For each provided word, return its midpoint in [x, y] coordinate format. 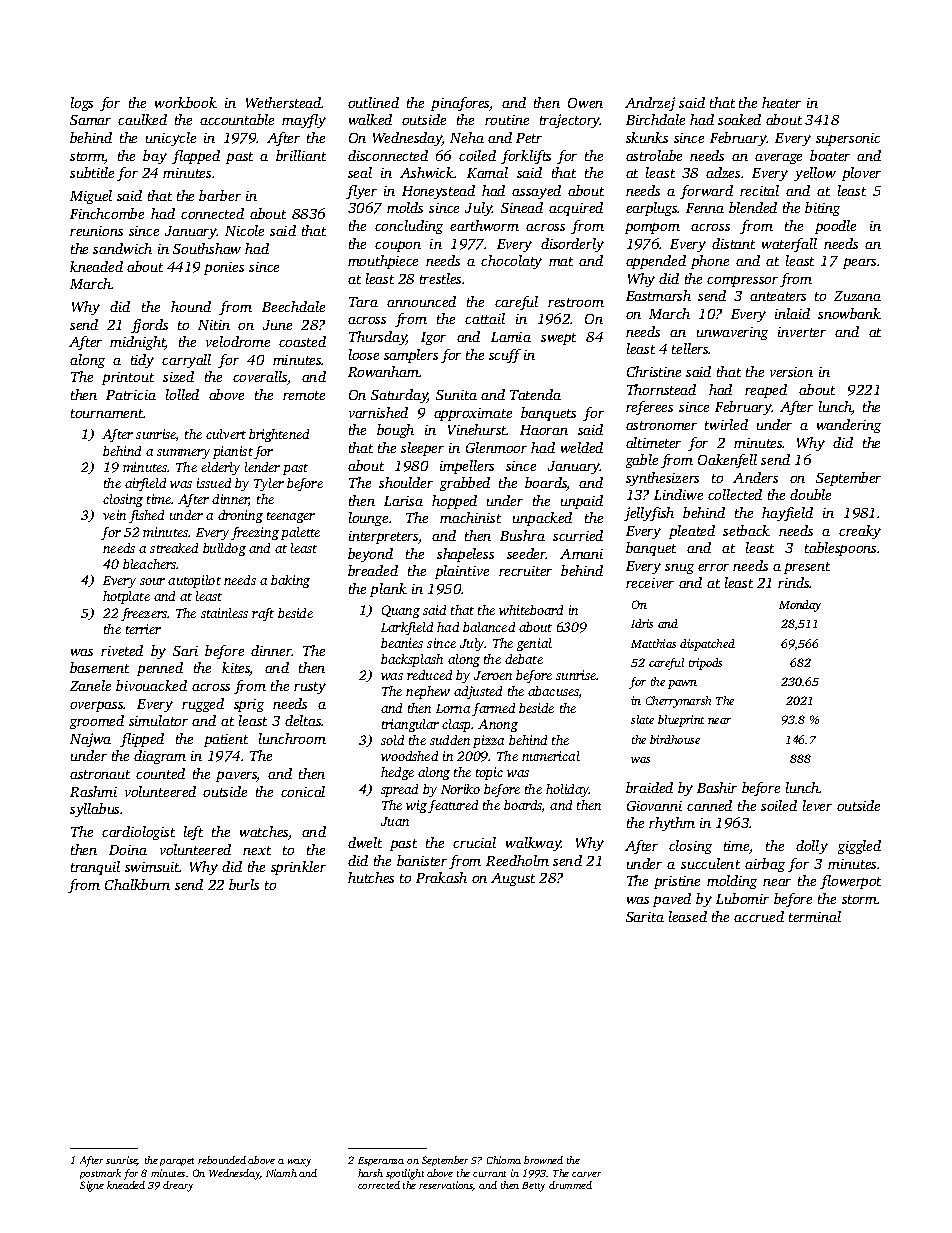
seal [360, 172]
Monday [800, 606]
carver [586, 1174]
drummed [570, 1185]
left [193, 833]
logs [82, 104]
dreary [178, 1186]
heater [781, 102]
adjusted [478, 692]
